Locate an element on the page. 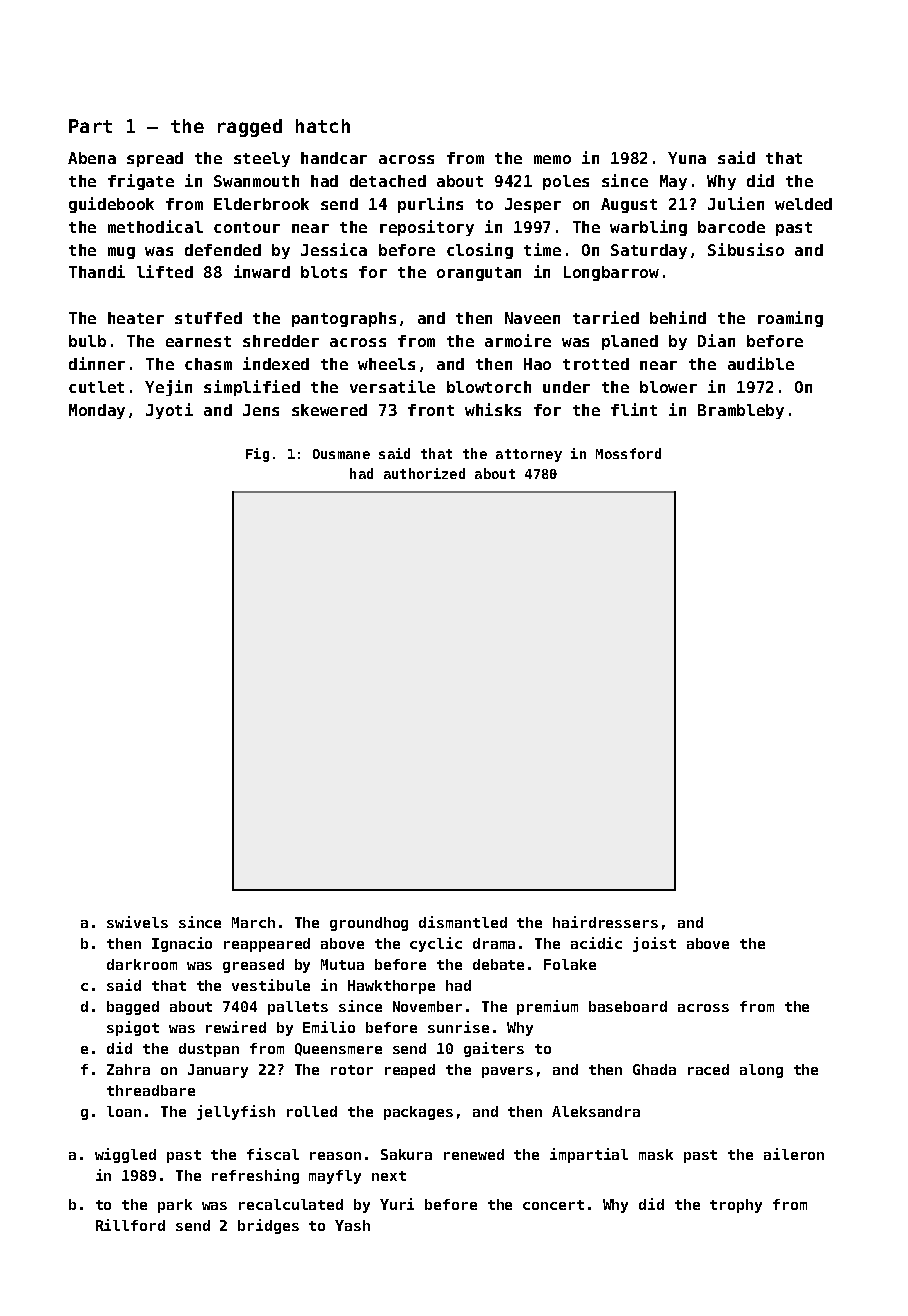 This document has width=908, height=1316. orangutan is located at coordinates (479, 274).
